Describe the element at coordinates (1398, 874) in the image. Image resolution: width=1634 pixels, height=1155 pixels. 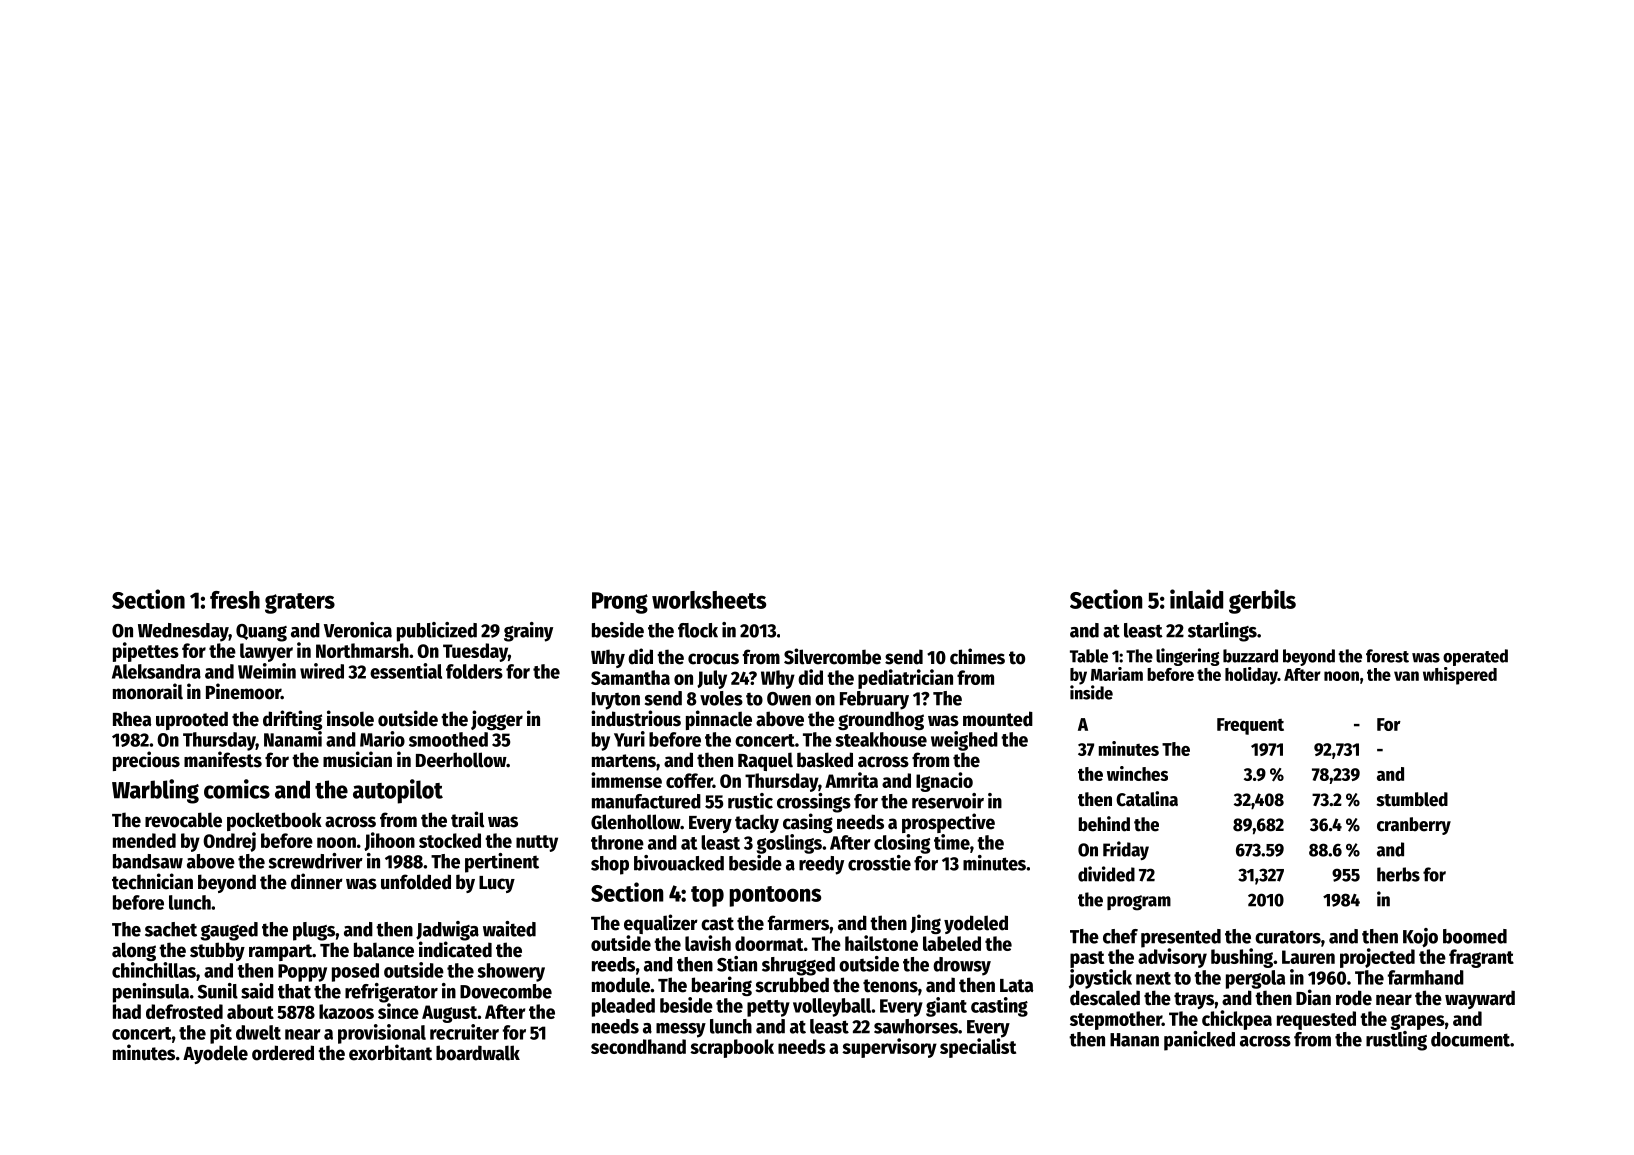
I see `herbs` at that location.
